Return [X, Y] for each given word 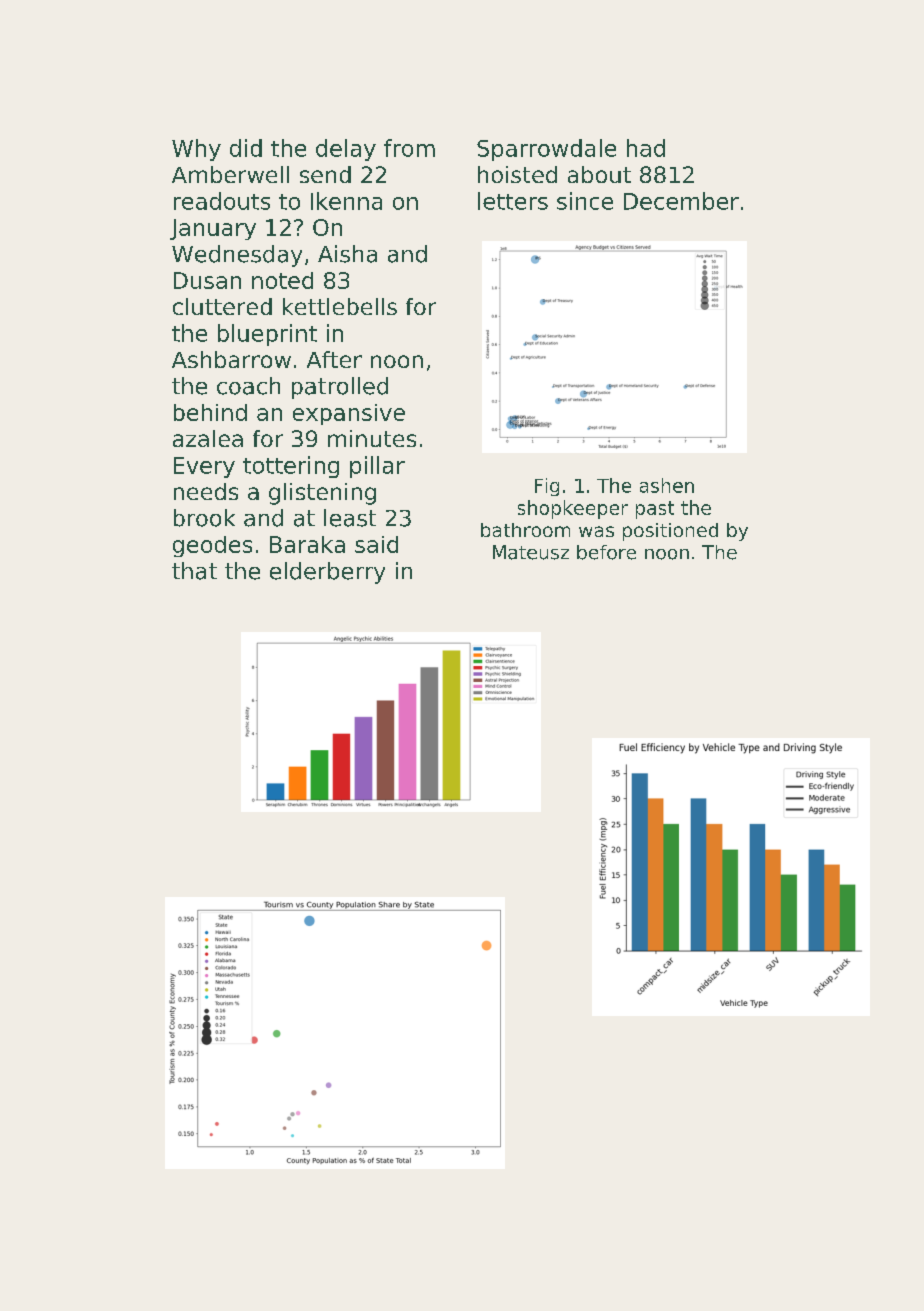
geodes [212, 546]
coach [248, 386]
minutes [372, 438]
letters [513, 201]
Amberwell [230, 174]
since [585, 201]
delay [346, 150]
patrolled [340, 388]
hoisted [517, 174]
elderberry [327, 573]
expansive [349, 414]
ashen [667, 485]
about [599, 174]
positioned [670, 532]
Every [204, 467]
